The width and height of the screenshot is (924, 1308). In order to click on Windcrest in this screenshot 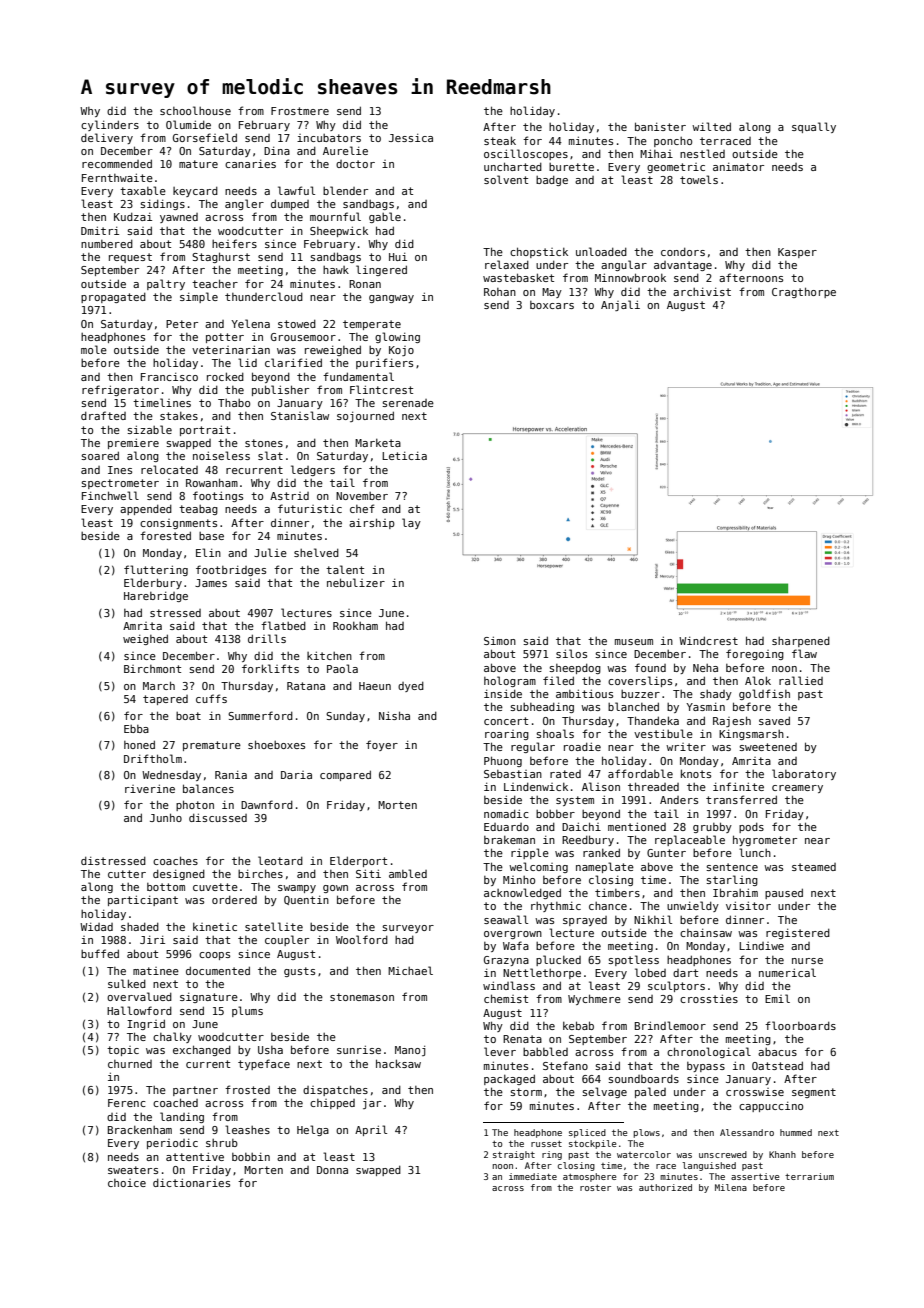, I will do `click(708, 640)`.
